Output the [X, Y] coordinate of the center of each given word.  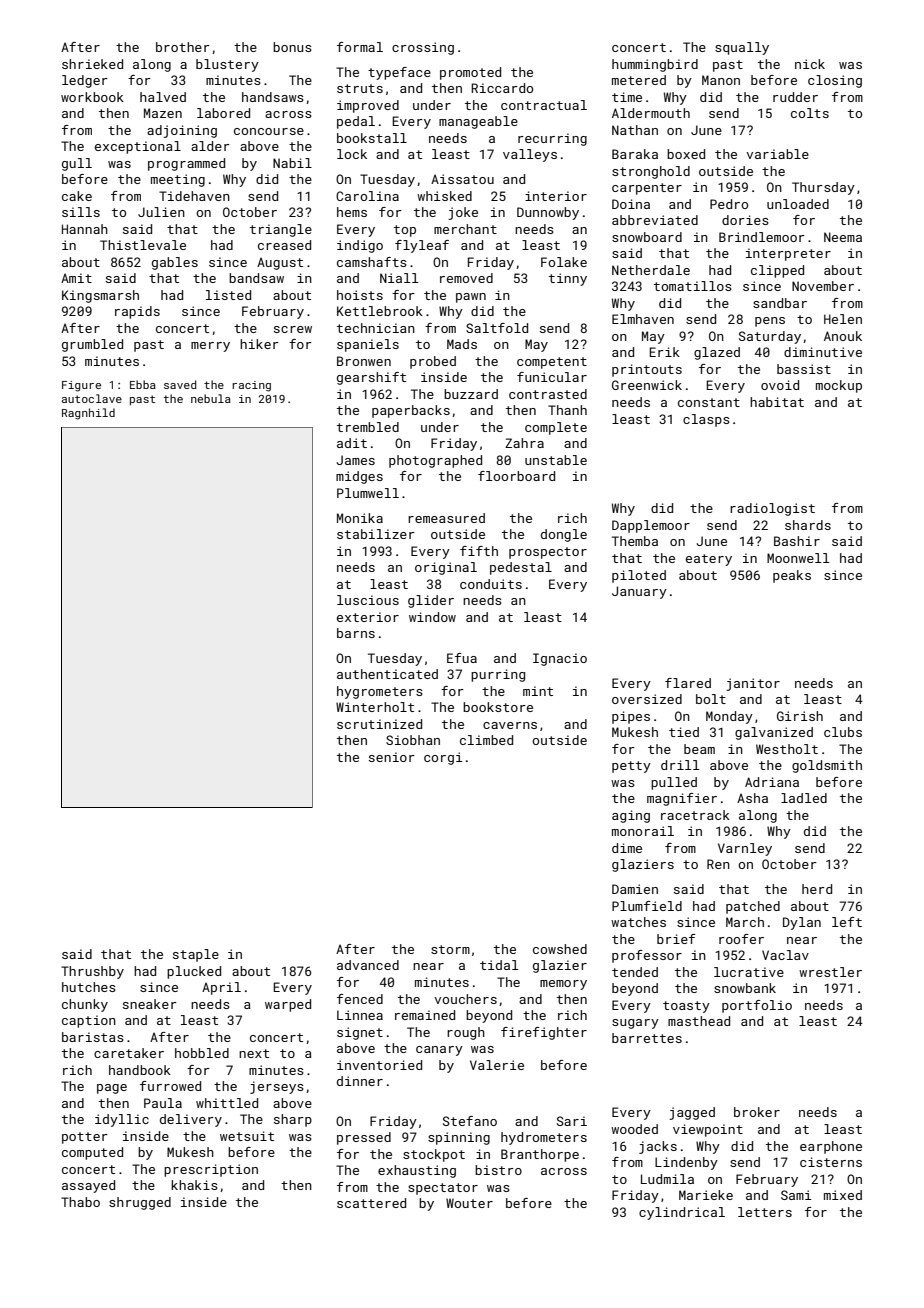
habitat [777, 402]
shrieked [92, 64]
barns [356, 633]
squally [742, 48]
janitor [753, 684]
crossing [423, 48]
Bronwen [364, 361]
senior [392, 757]
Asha [752, 798]
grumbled [92, 345]
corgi [443, 758]
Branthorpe [540, 1155]
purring [498, 675]
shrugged [140, 1203]
